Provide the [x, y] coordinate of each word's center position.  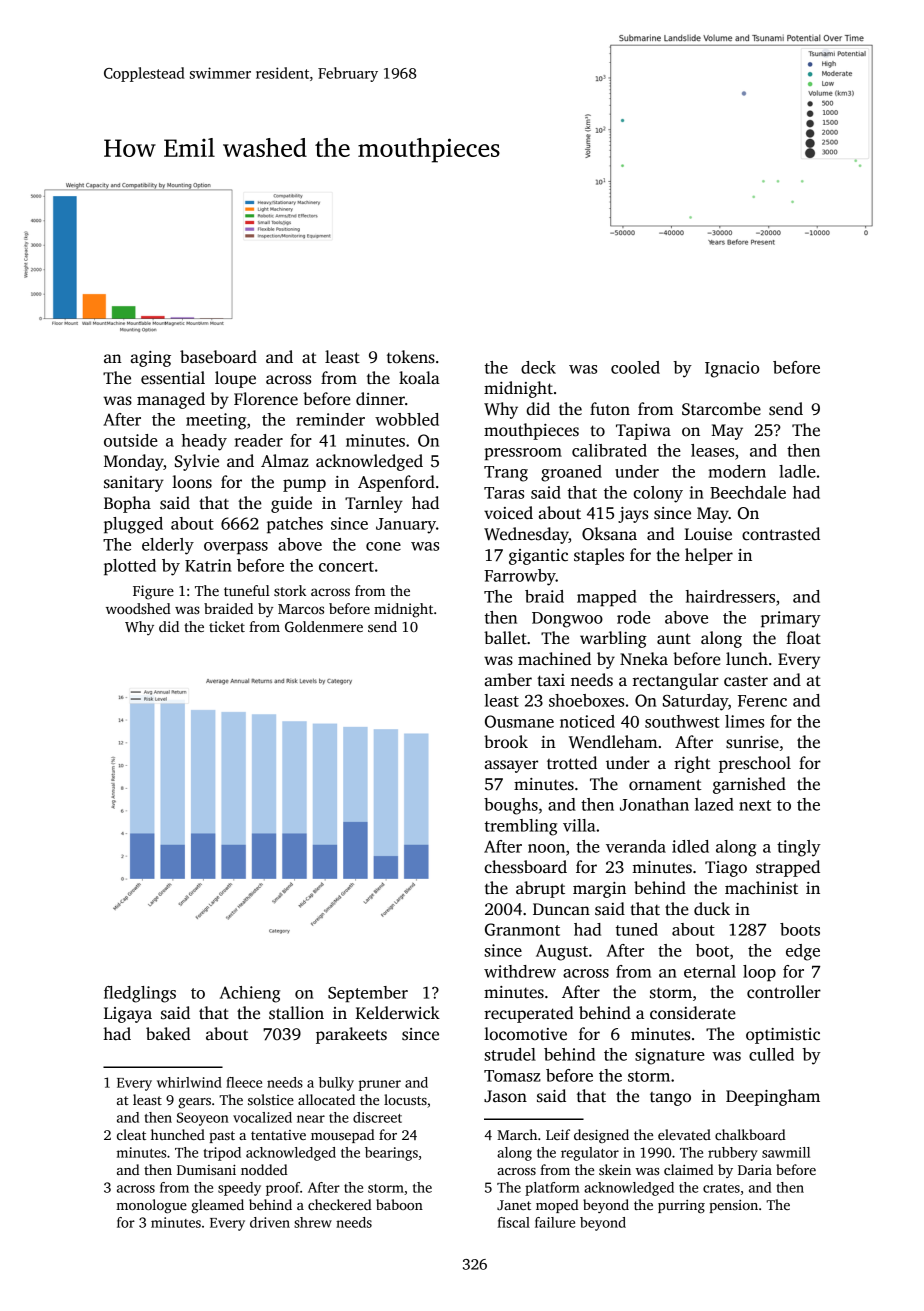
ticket [227, 626]
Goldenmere [324, 626]
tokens [411, 357]
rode [633, 617]
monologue [151, 1206]
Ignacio [732, 369]
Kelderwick [398, 1013]
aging [151, 359]
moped [557, 1206]
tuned [637, 929]
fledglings [140, 994]
